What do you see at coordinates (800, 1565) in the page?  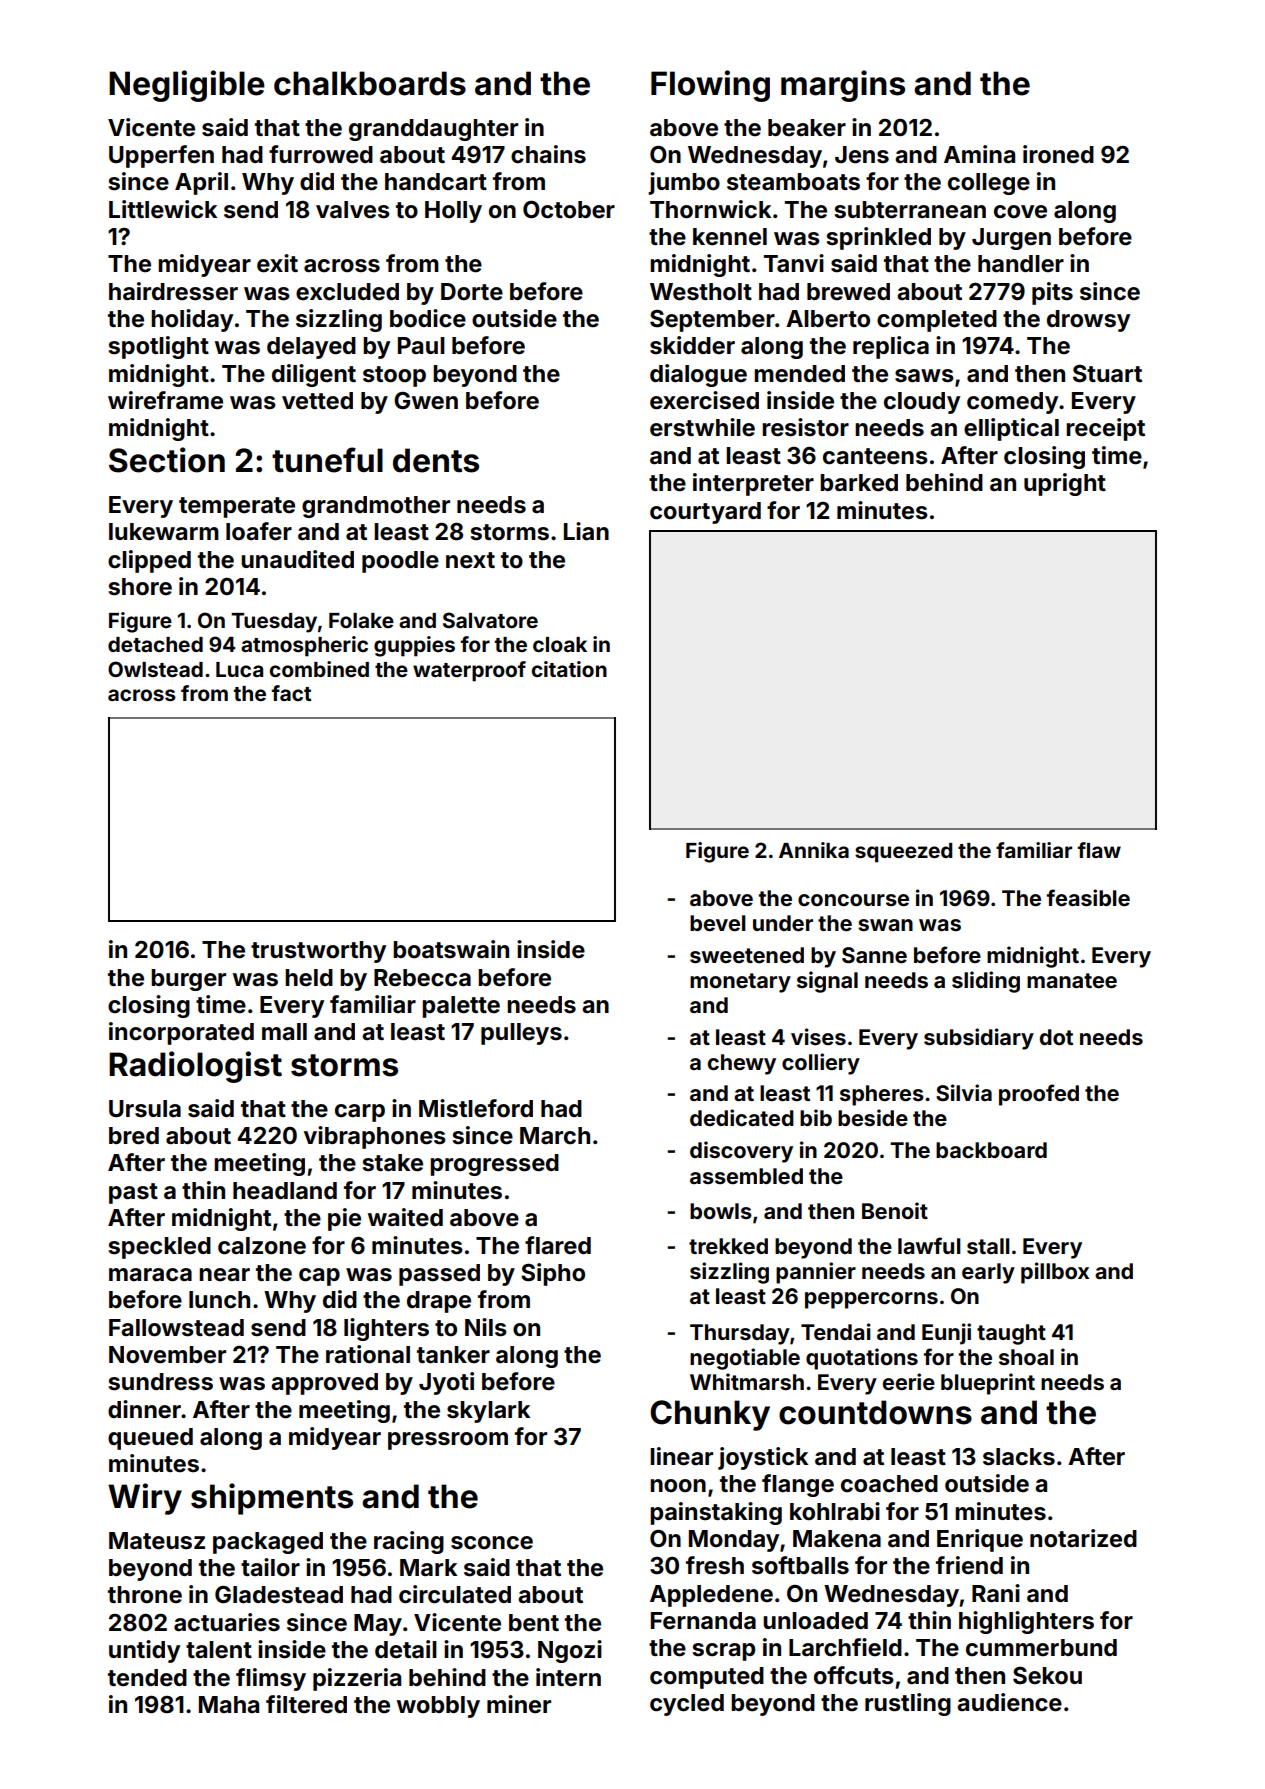 I see `softballs` at bounding box center [800, 1565].
